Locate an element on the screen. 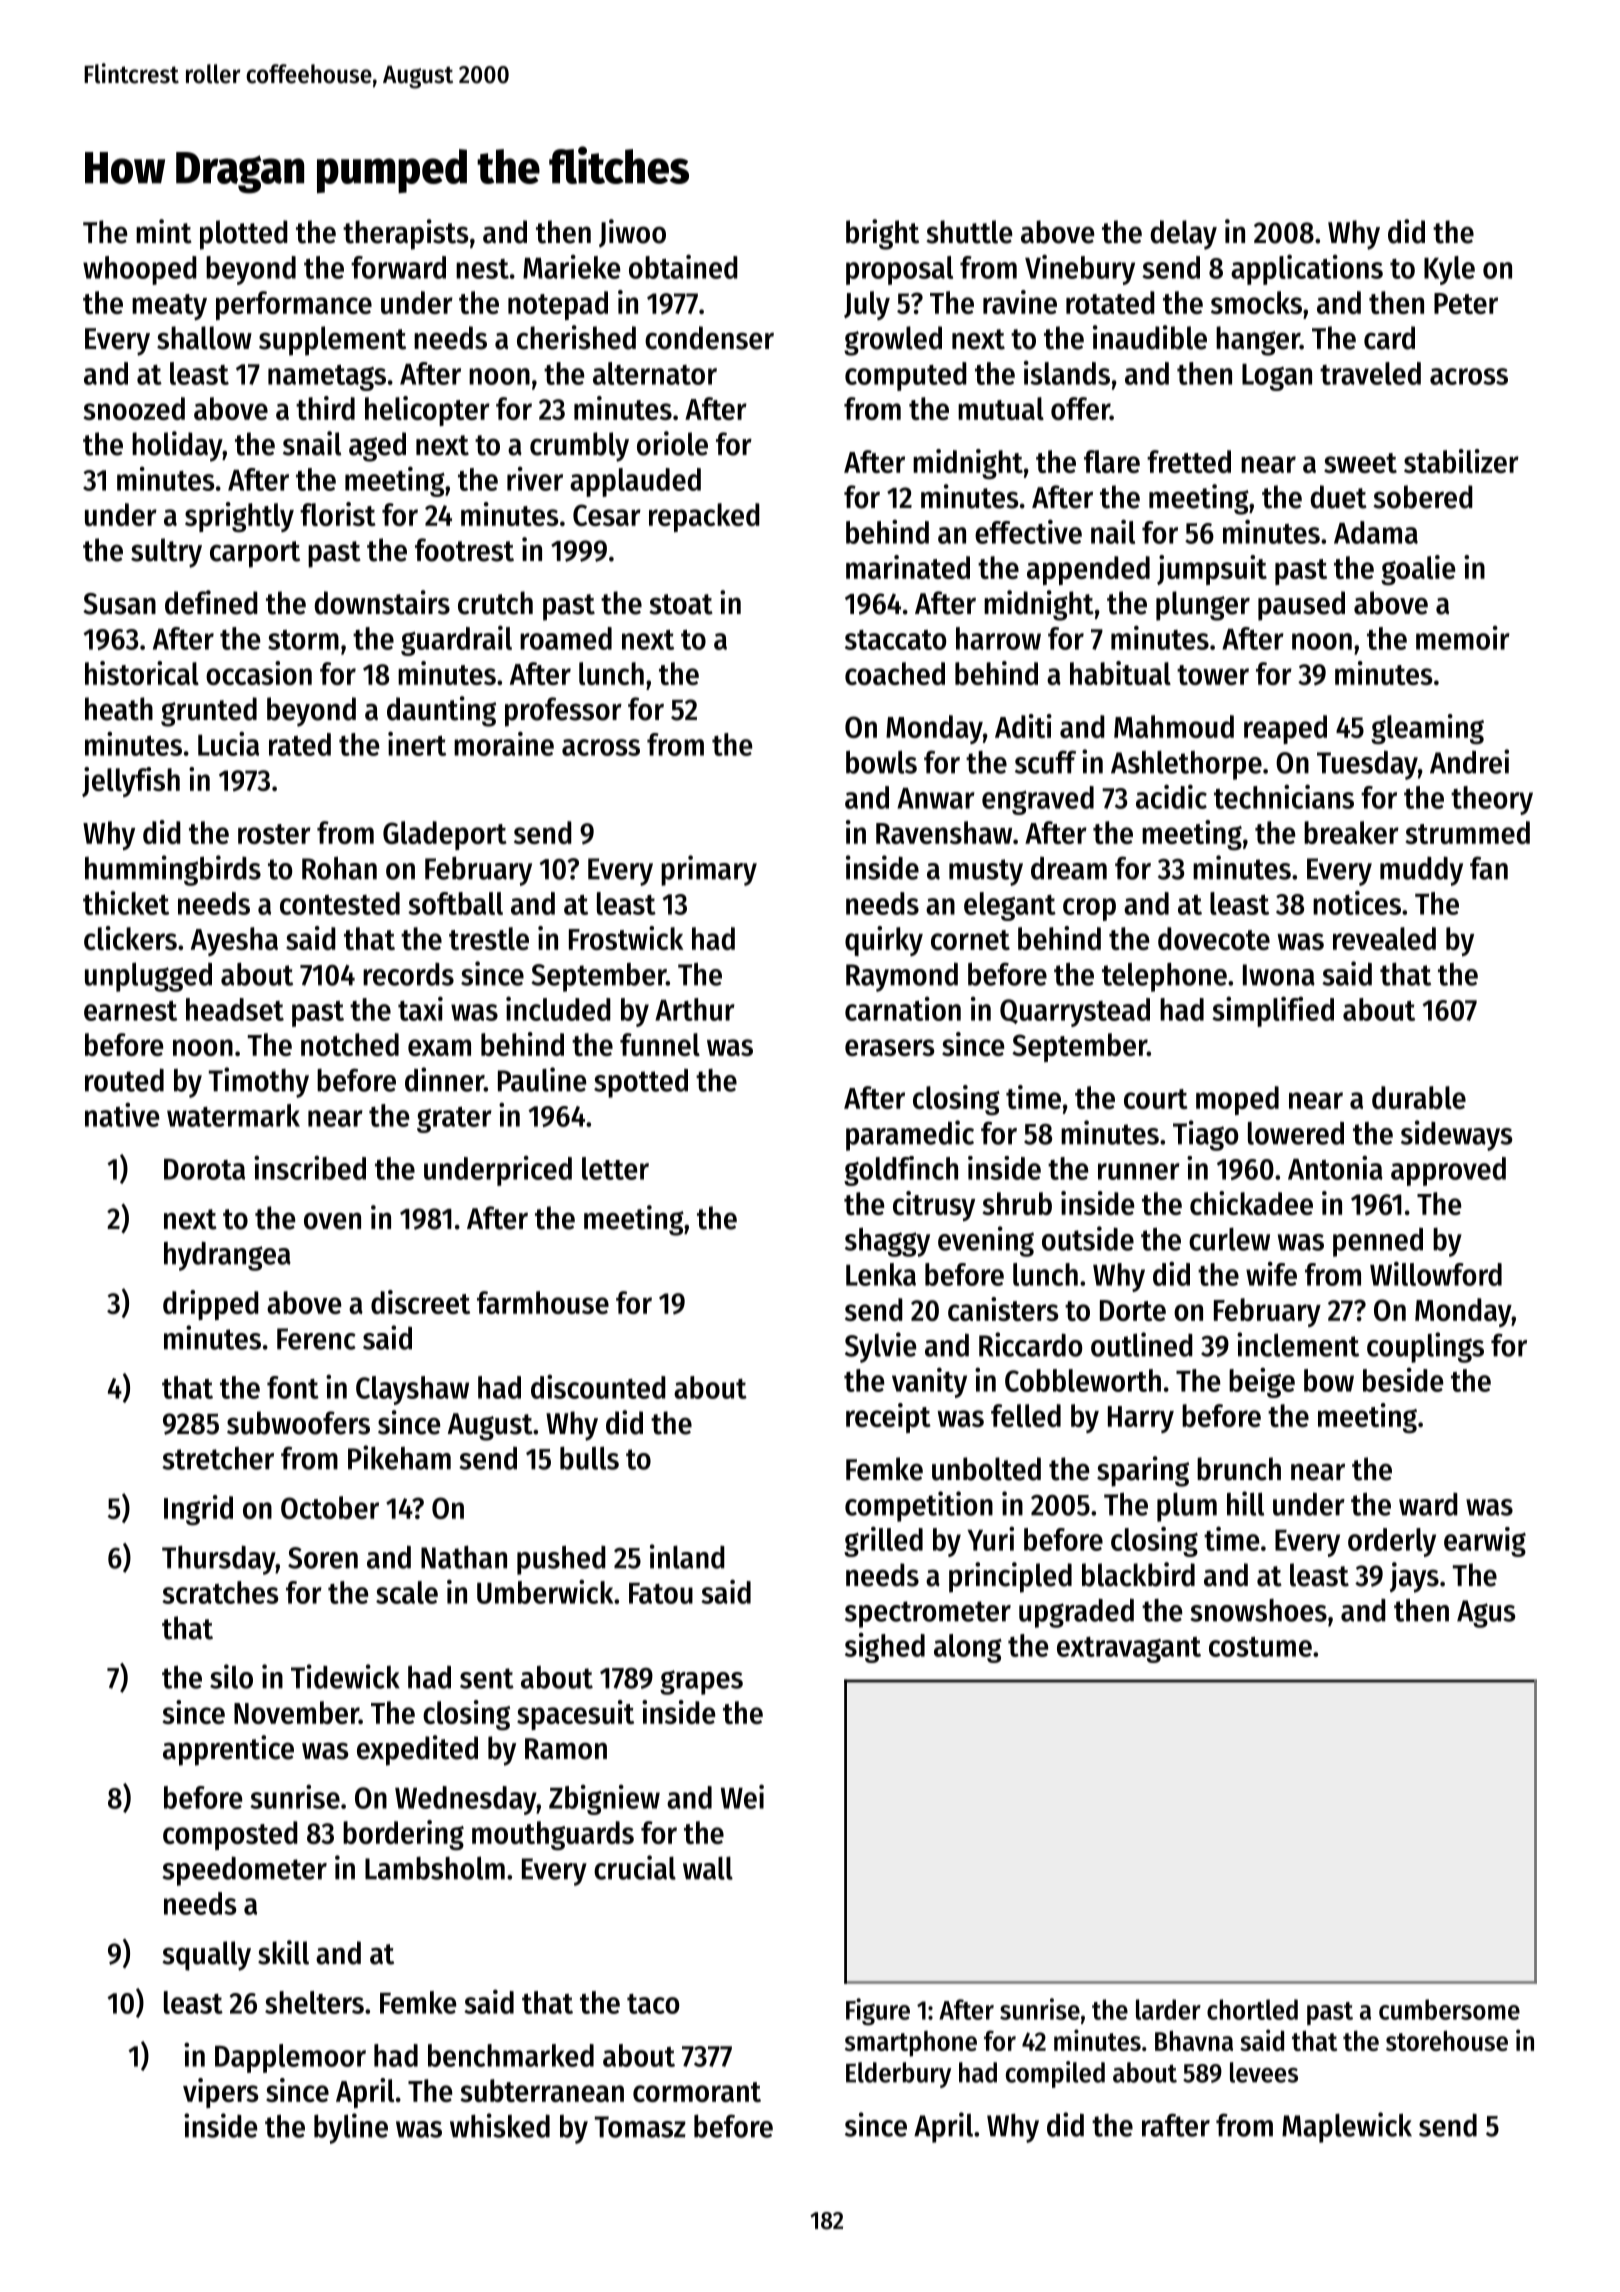 This screenshot has height=2292, width=1620. earwig is located at coordinates (1485, 1542).
